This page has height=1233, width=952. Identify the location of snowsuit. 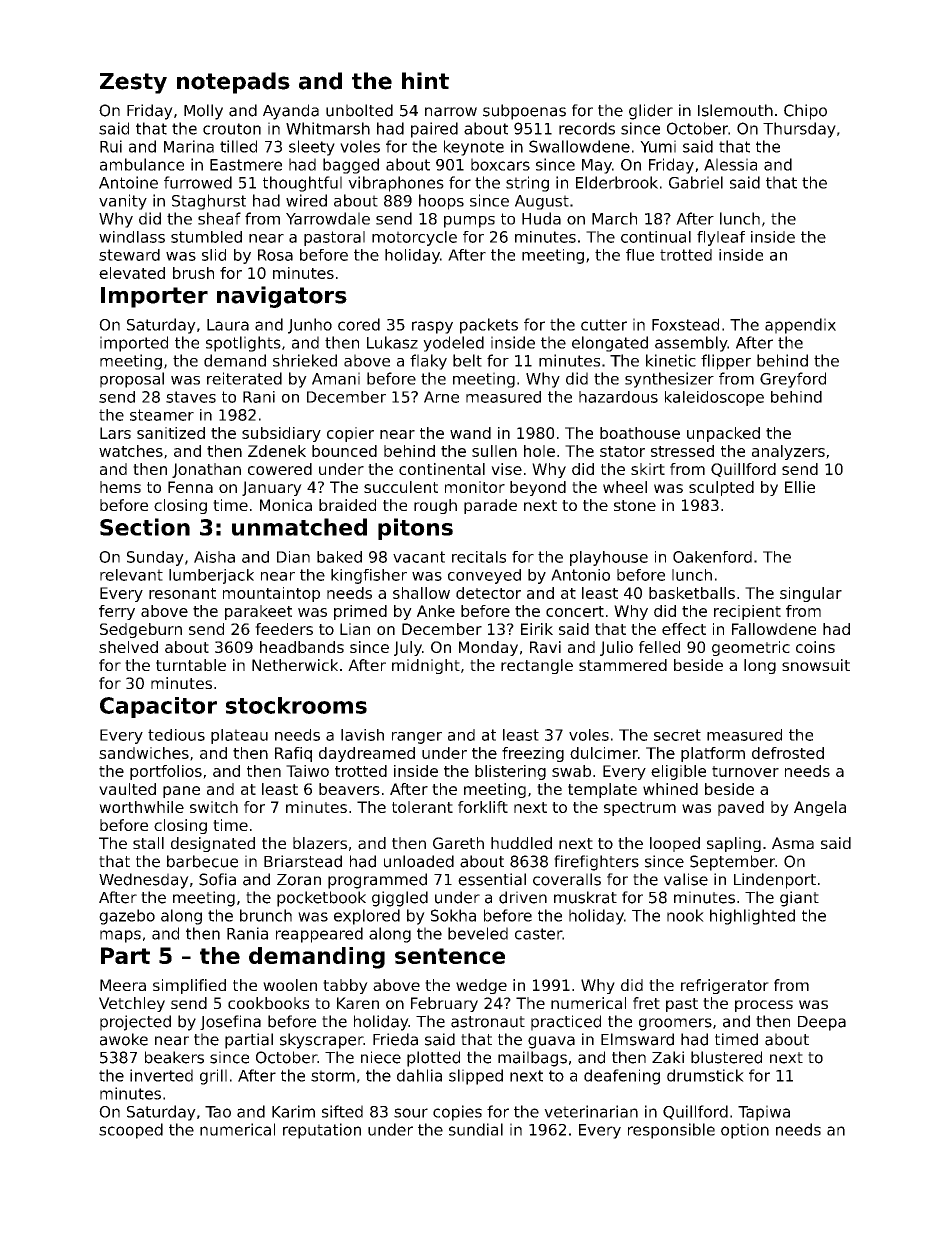
(816, 665).
